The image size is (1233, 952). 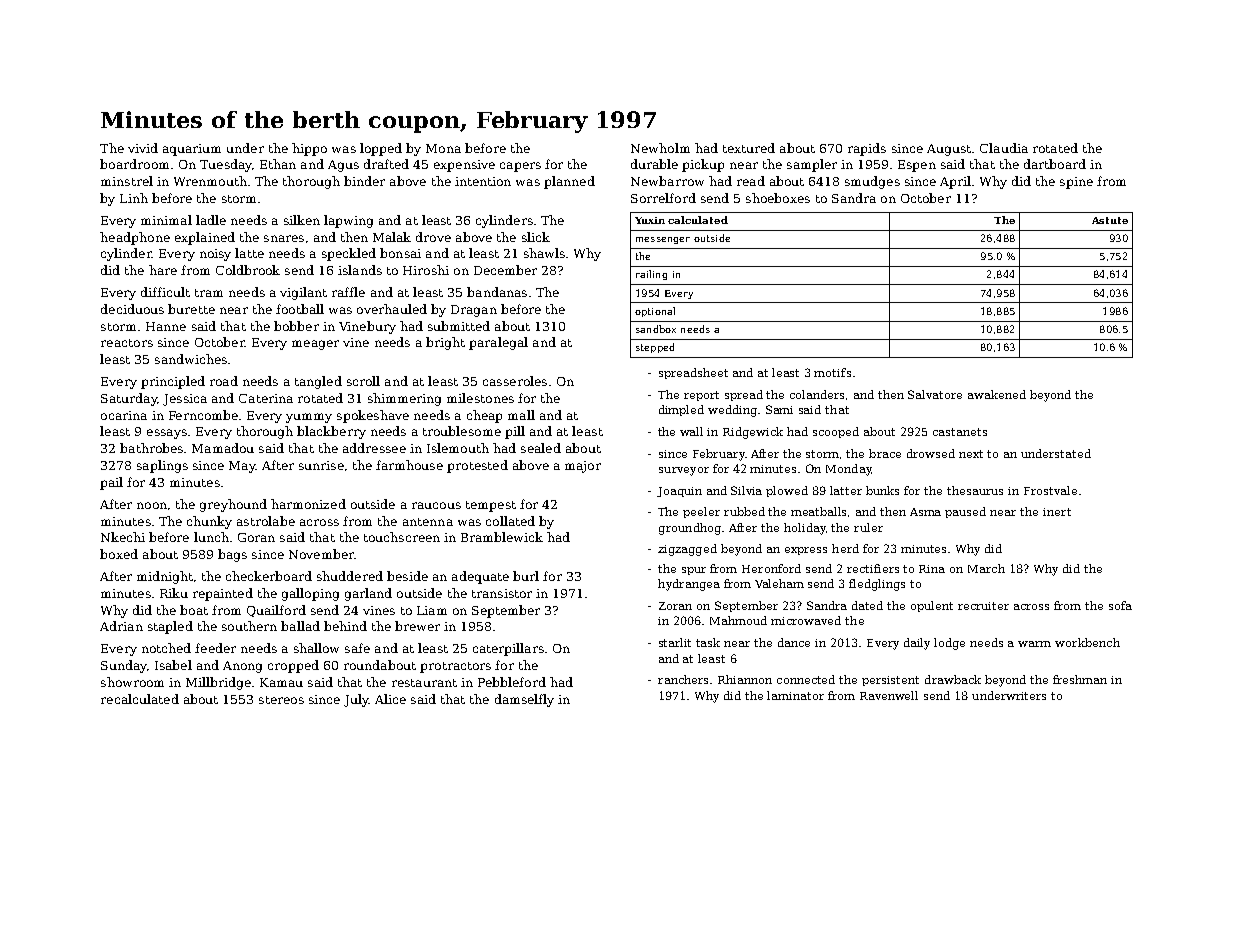 I want to click on Wrenmouth, so click(x=210, y=181).
